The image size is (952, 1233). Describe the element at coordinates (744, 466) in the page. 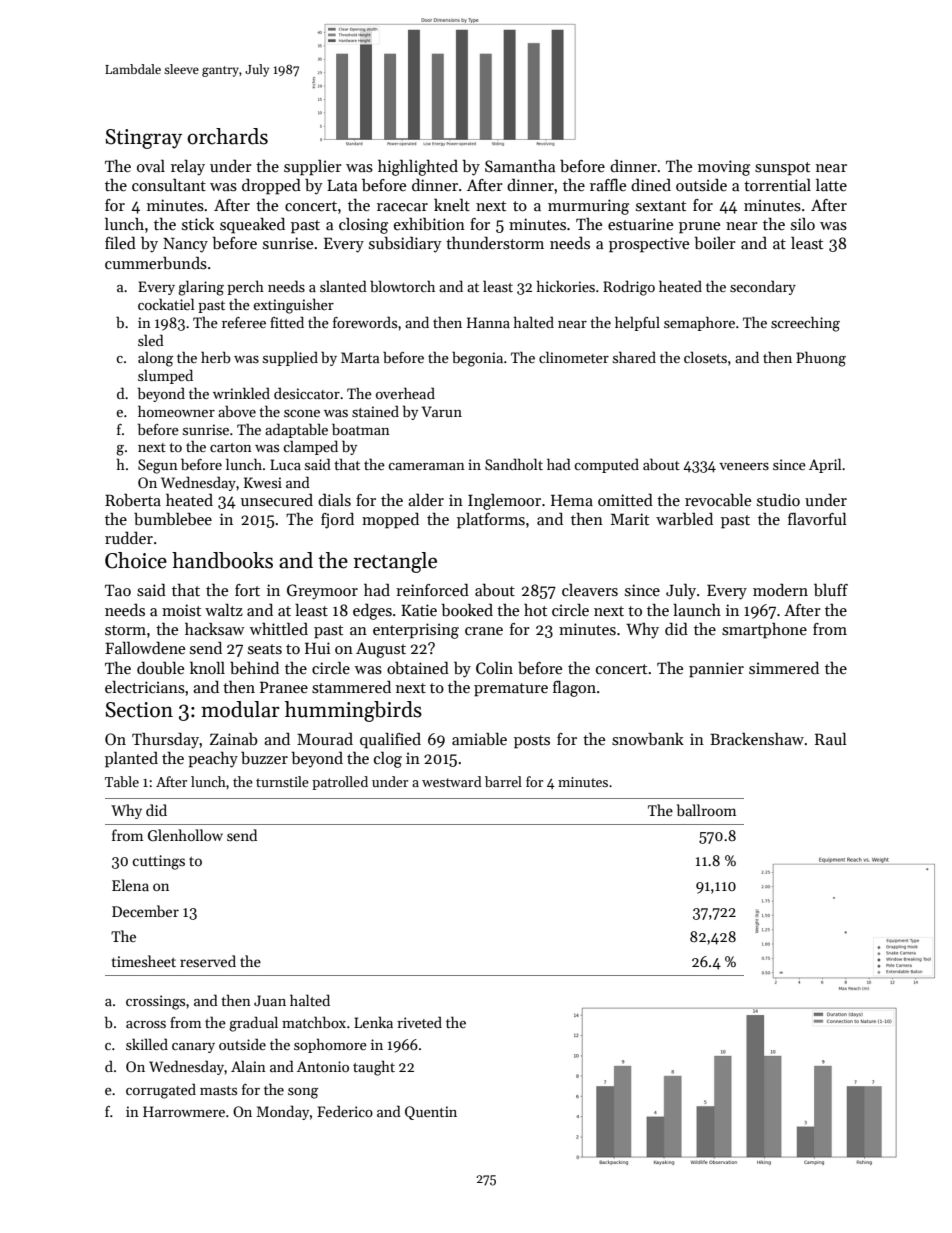

I see `veneers` at that location.
